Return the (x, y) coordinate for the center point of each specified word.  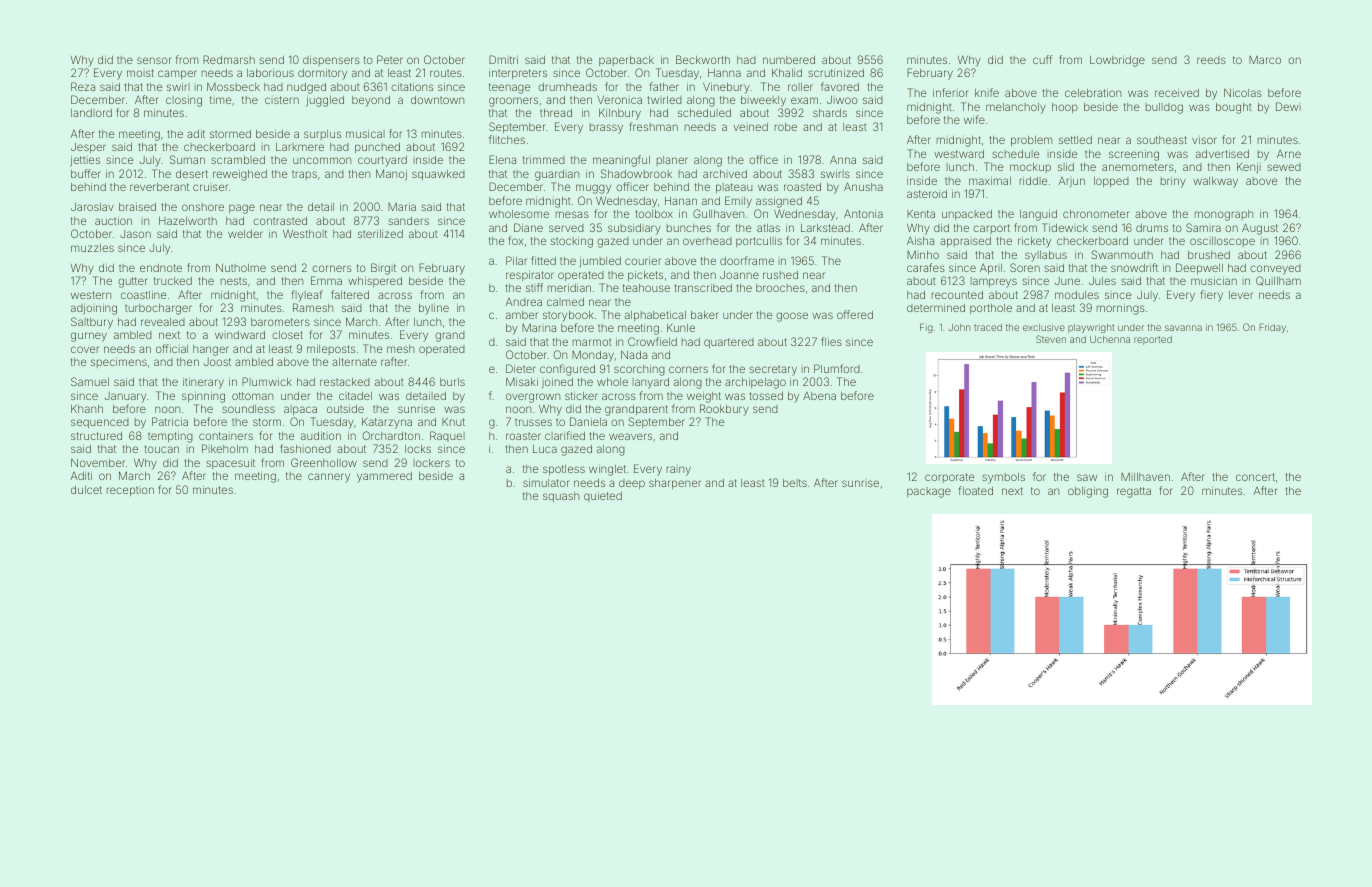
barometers (280, 322)
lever (1241, 295)
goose (792, 317)
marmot (592, 342)
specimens (119, 363)
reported (1153, 340)
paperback (626, 61)
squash (561, 497)
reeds (1211, 60)
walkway (1215, 182)
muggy (593, 189)
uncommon (322, 160)
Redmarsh (229, 59)
